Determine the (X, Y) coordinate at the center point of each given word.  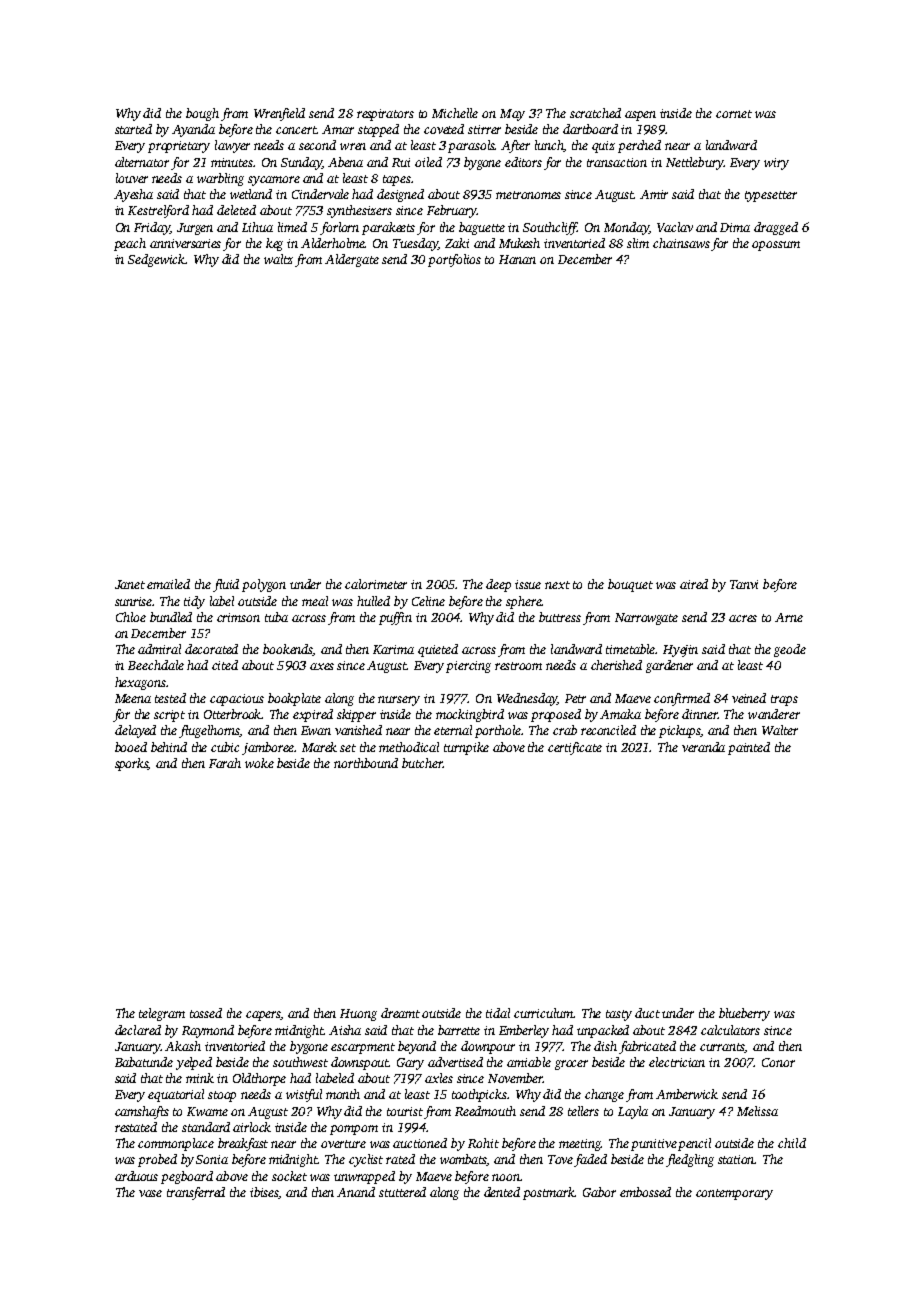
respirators (385, 115)
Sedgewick (157, 260)
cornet (734, 114)
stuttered (402, 1192)
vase (150, 1193)
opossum (776, 246)
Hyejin (680, 651)
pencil (694, 1144)
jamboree (268, 748)
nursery (399, 701)
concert (296, 130)
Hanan (517, 259)
